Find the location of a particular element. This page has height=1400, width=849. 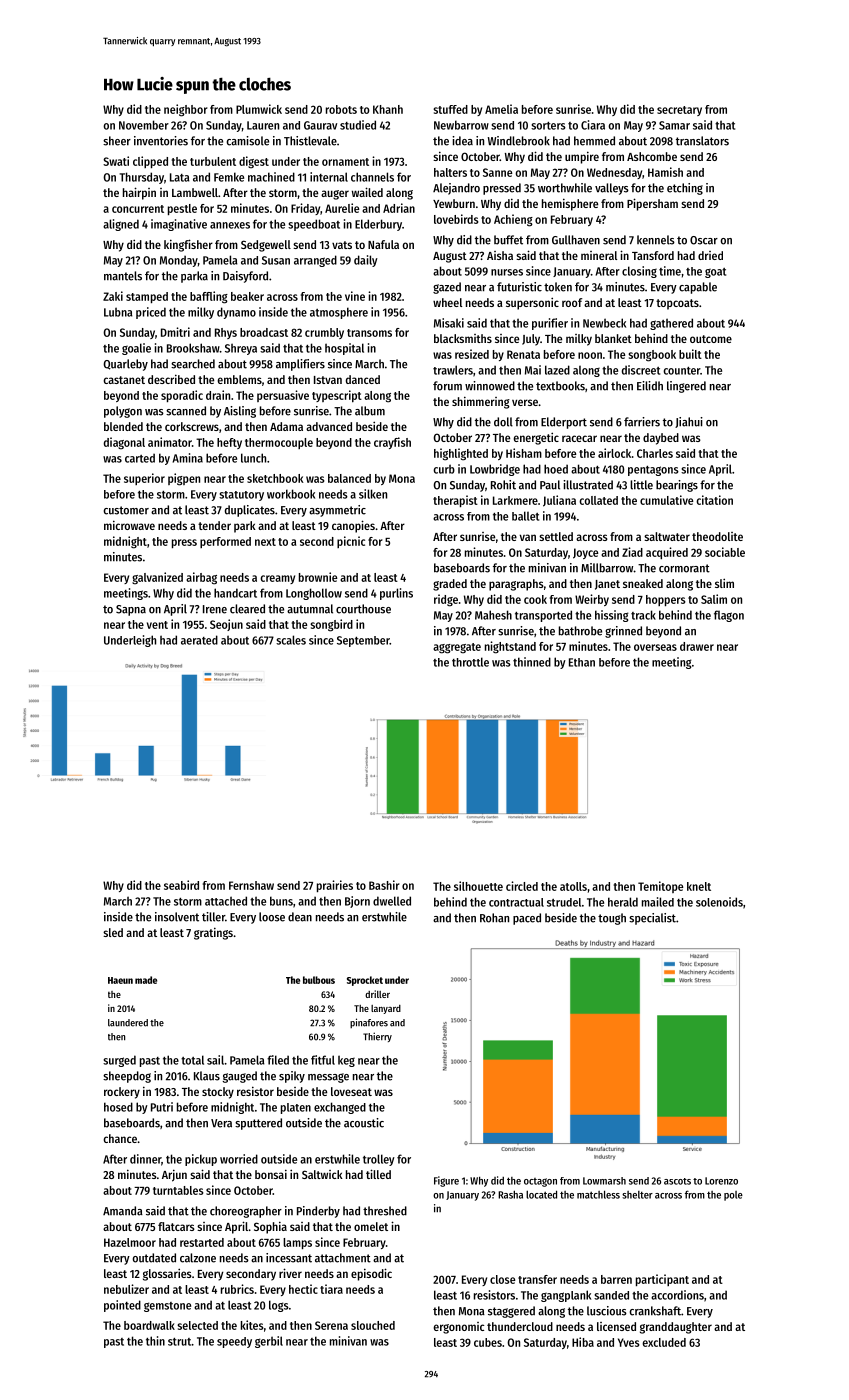

keg is located at coordinates (346, 1061).
